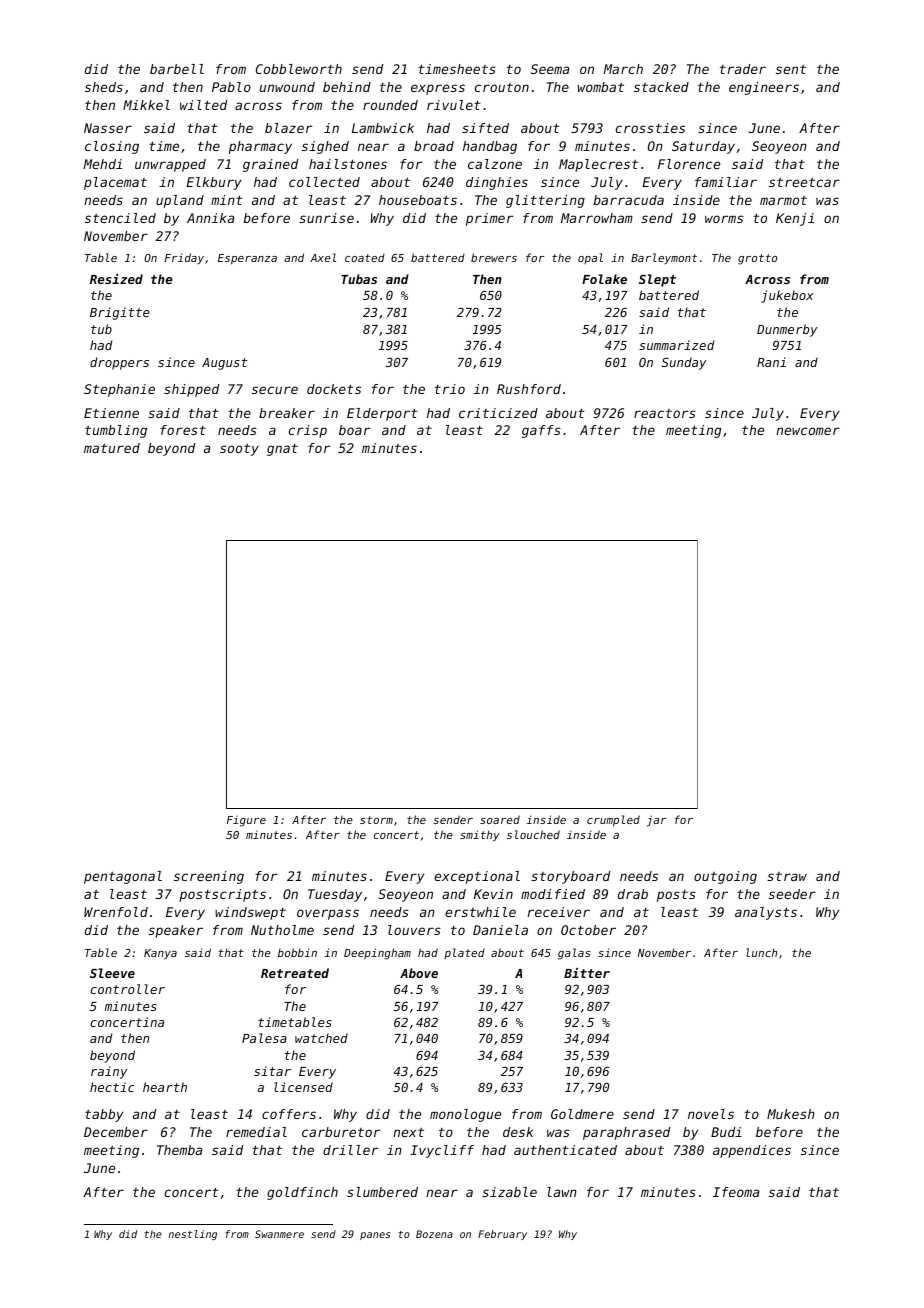  What do you see at coordinates (497, 183) in the screenshot?
I see `dinghies` at bounding box center [497, 183].
